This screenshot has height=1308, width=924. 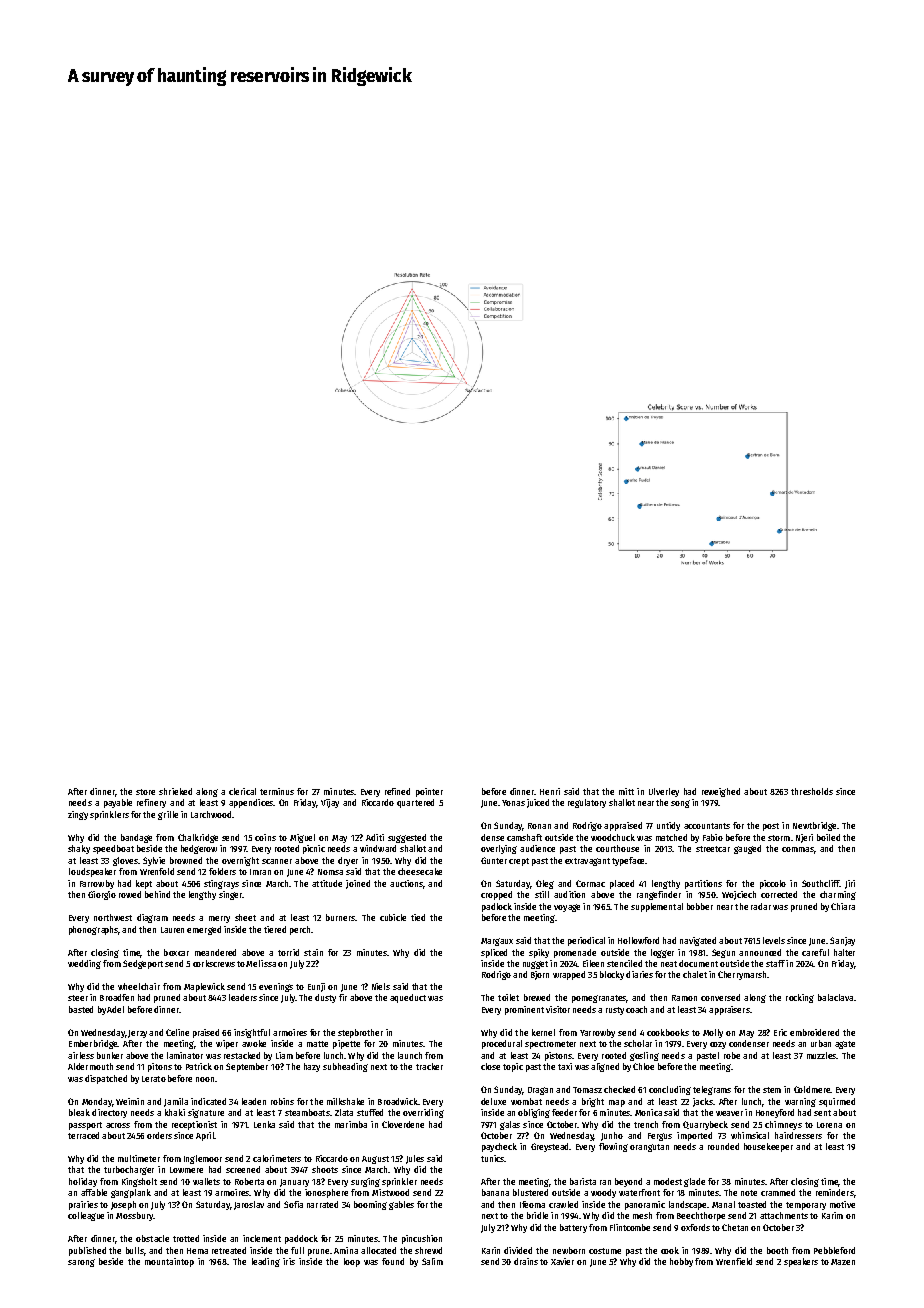 I want to click on surging, so click(x=365, y=1182).
